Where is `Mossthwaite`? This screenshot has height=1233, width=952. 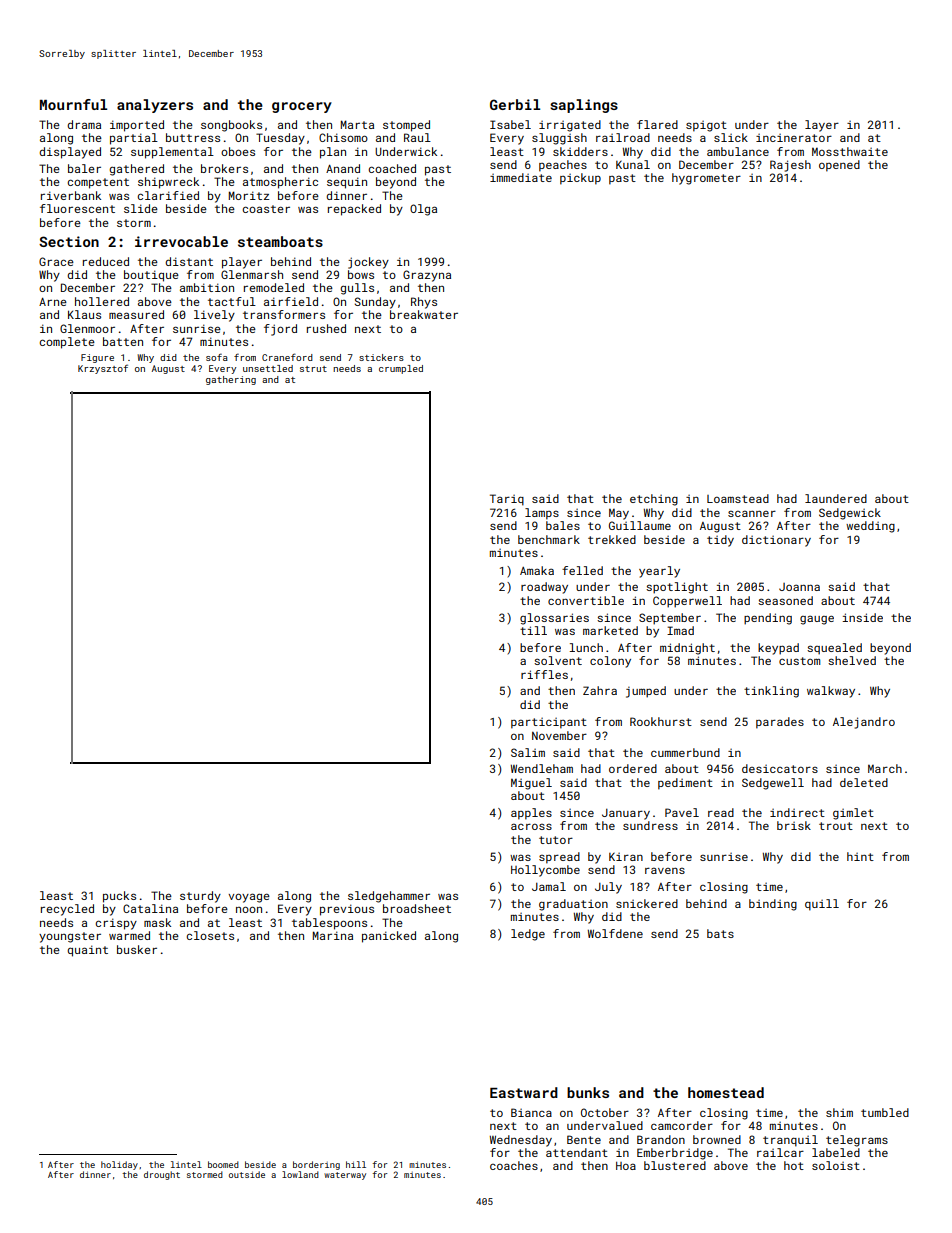 Mossthwaite is located at coordinates (850, 151).
